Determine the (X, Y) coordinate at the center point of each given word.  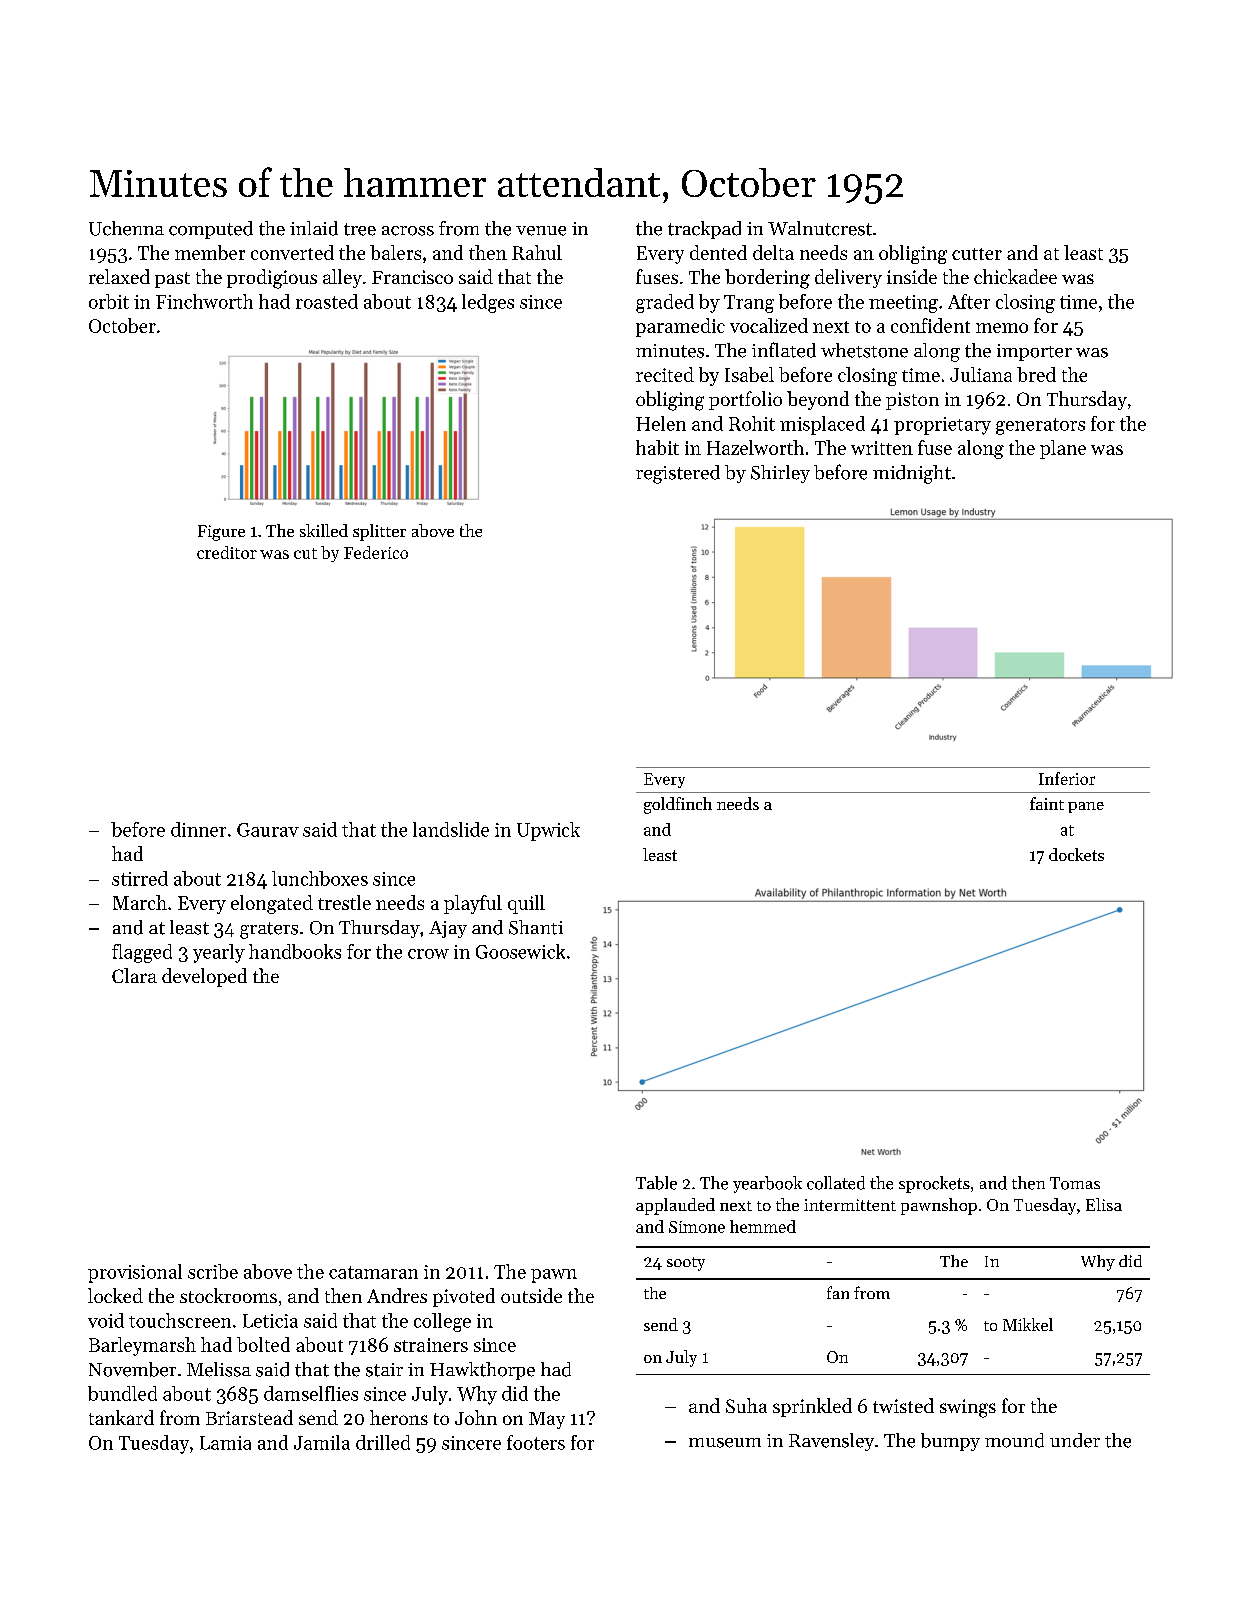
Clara (134, 975)
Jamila (322, 1442)
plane (1063, 449)
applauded (675, 1206)
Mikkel (1028, 1324)
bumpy (950, 1442)
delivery (848, 278)
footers (536, 1442)
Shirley (780, 474)
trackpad (704, 230)
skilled (324, 530)
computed (211, 230)
